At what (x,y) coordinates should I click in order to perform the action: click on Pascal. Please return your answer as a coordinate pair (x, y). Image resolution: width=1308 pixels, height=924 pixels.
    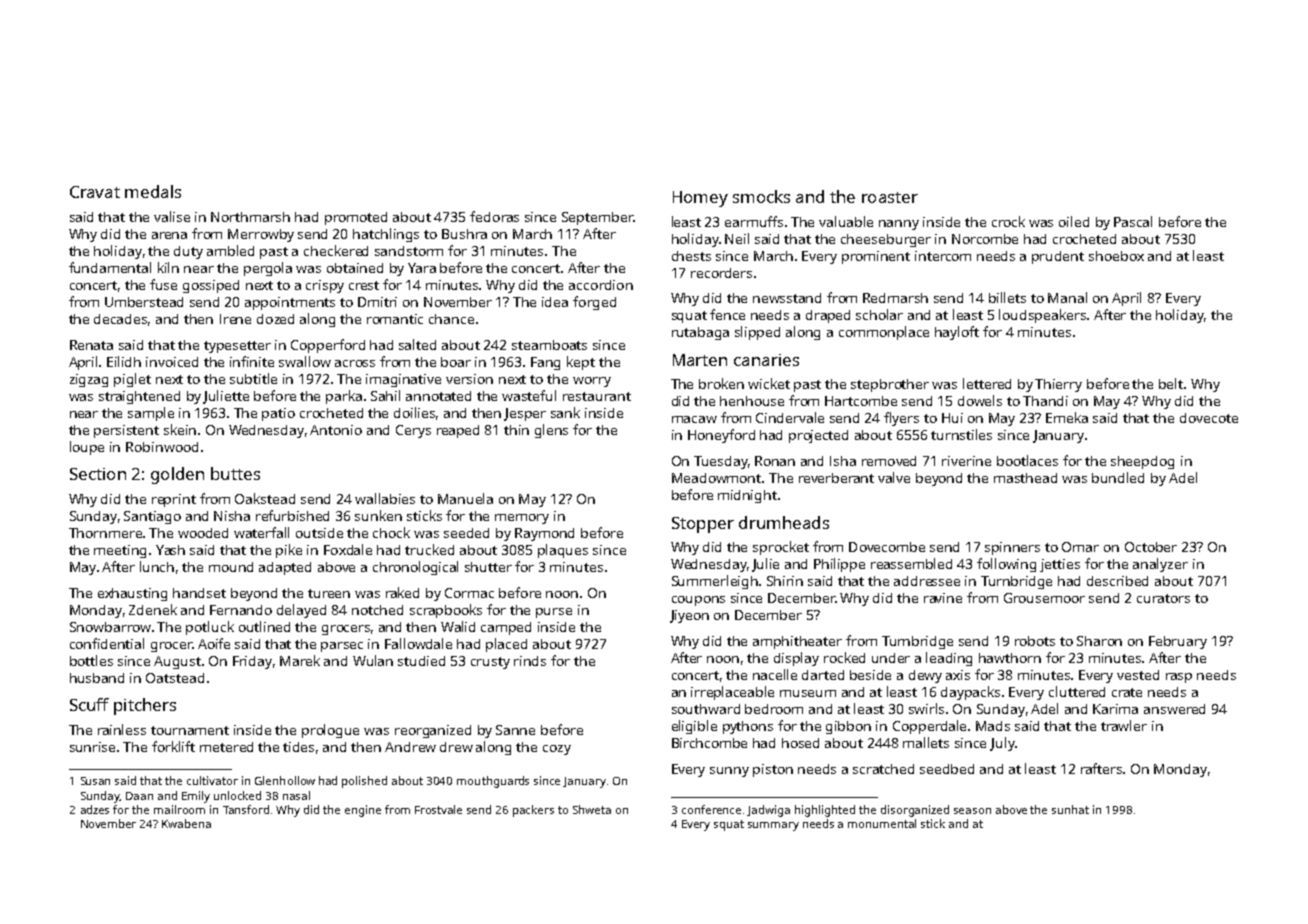
    Looking at the image, I should click on (1133, 221).
